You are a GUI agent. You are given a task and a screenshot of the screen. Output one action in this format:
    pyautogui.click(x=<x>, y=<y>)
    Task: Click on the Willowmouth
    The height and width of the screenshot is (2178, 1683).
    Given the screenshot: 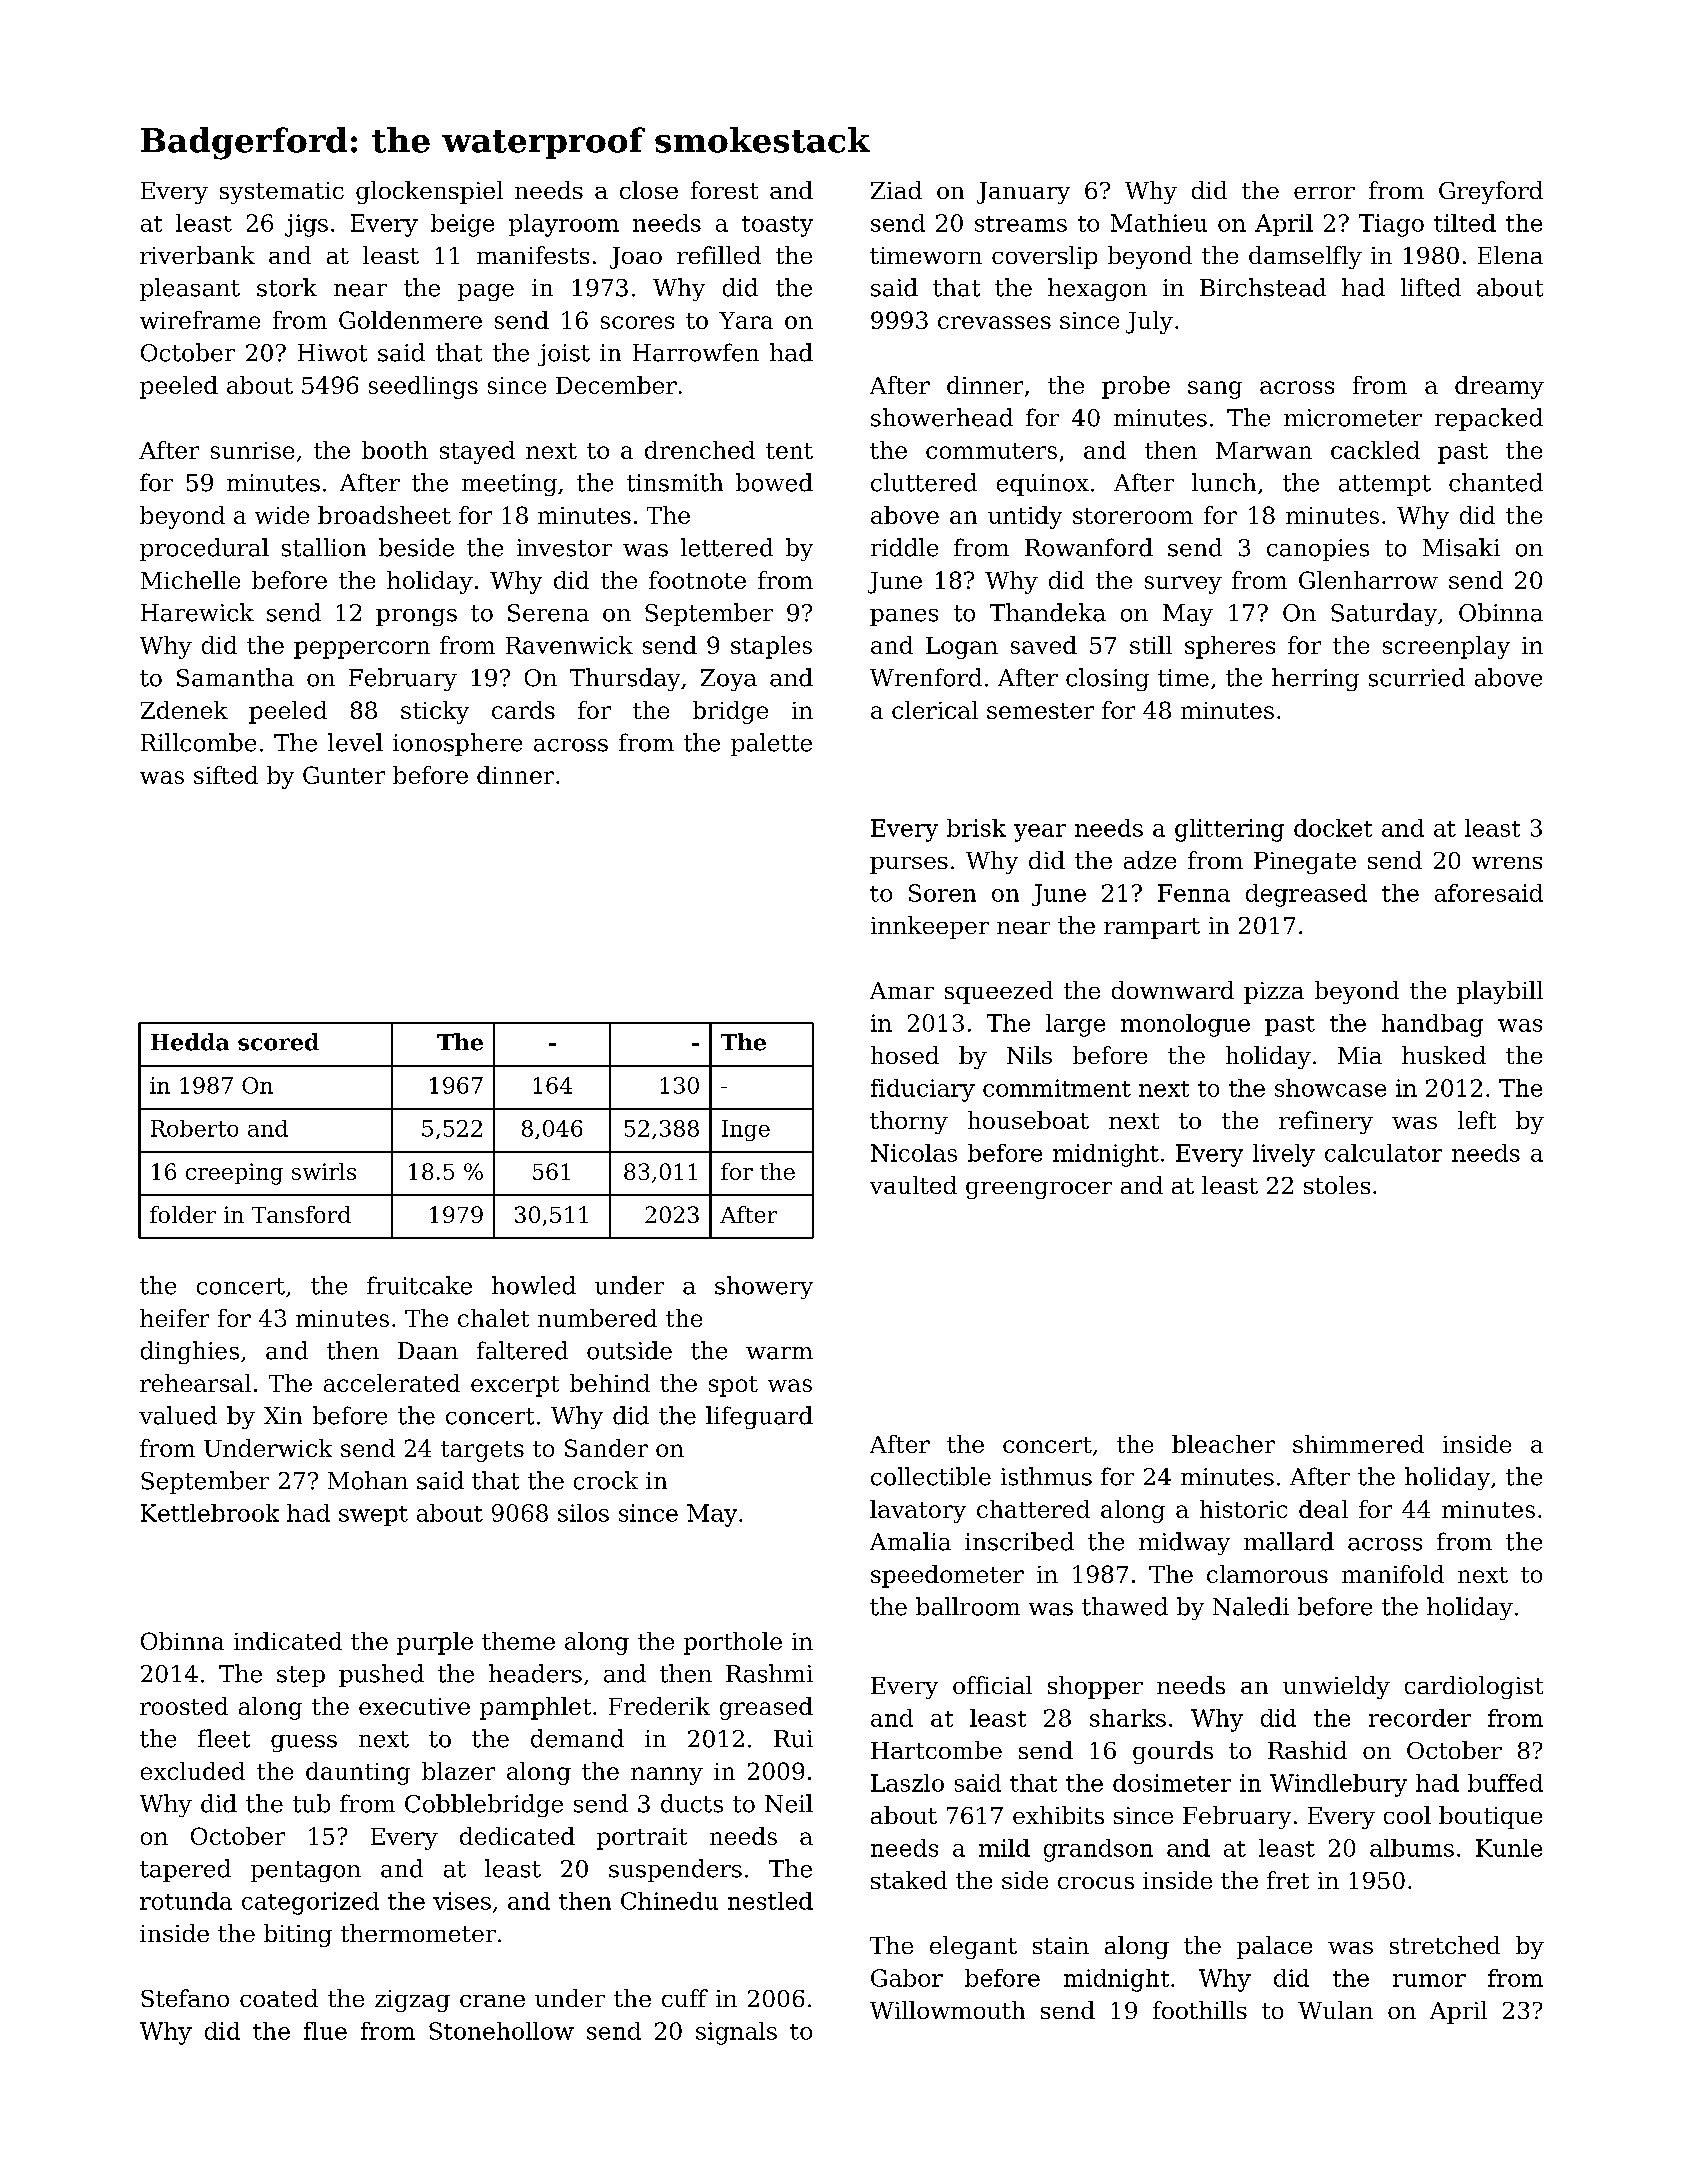 What is the action you would take?
    pyautogui.click(x=947, y=2010)
